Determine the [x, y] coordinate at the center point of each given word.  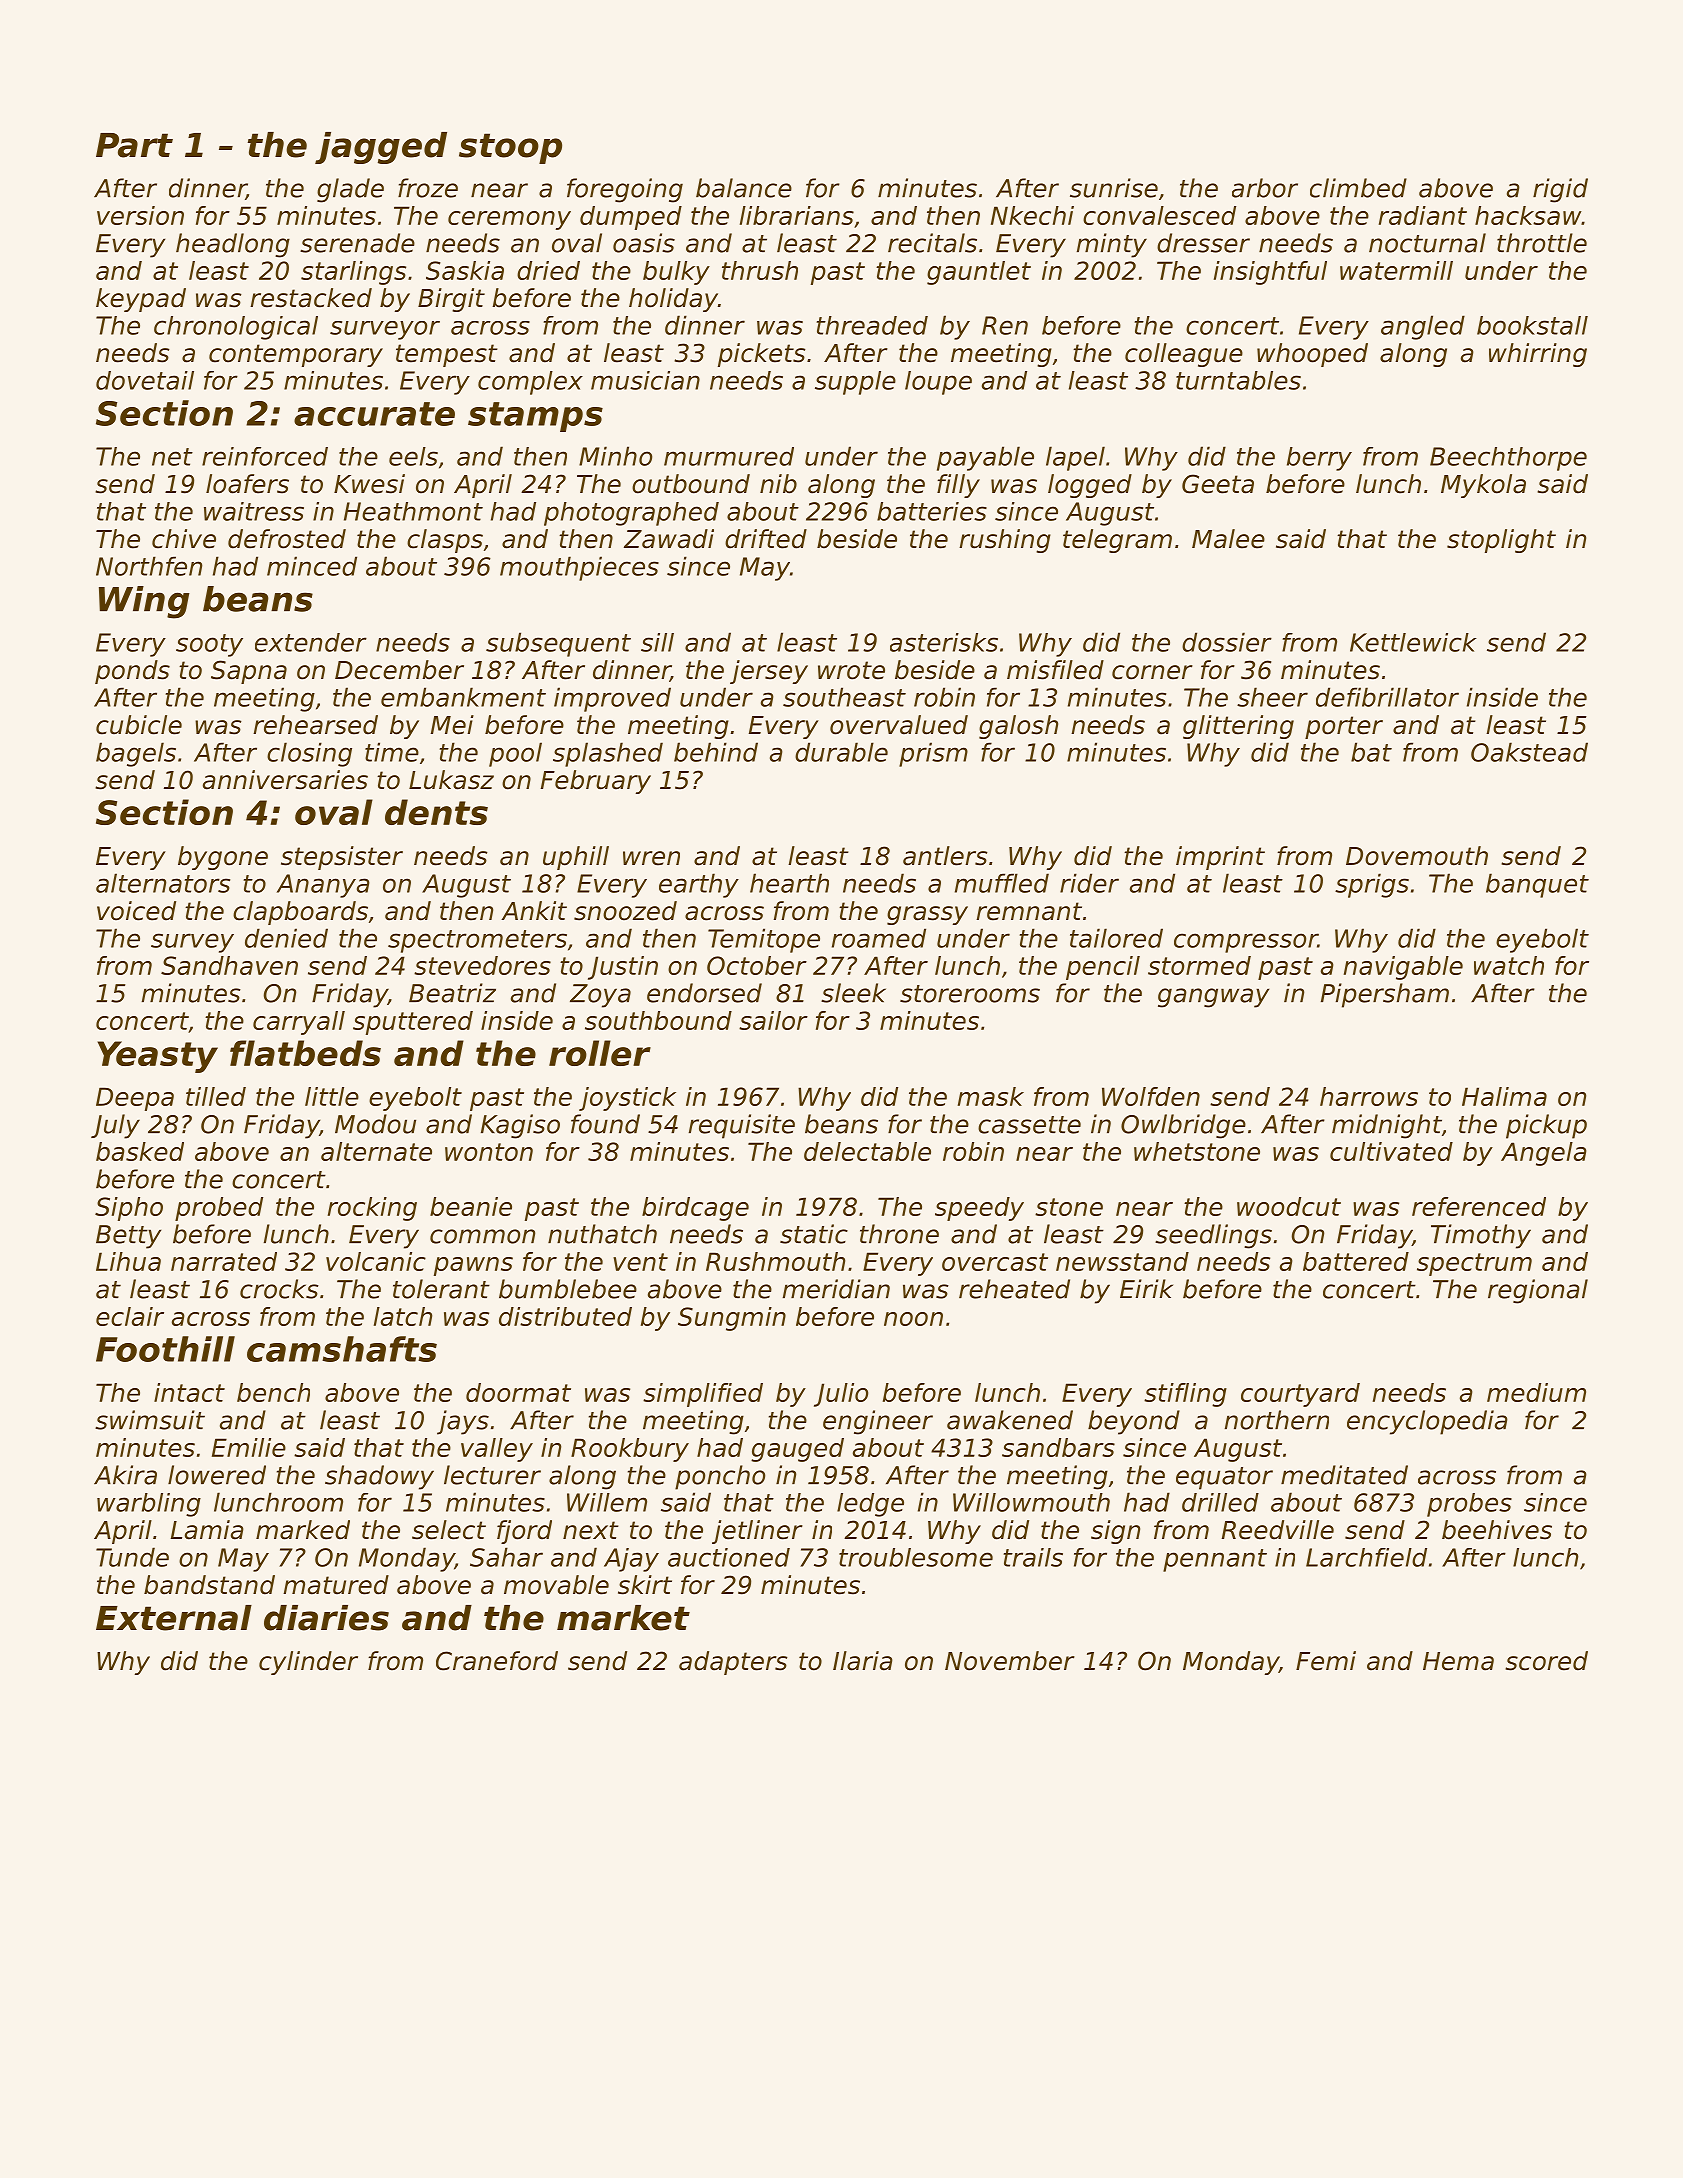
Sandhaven [229, 965]
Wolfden [1151, 1096]
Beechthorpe [1508, 459]
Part [134, 145]
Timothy [1481, 1236]
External [174, 1618]
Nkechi [1032, 215]
